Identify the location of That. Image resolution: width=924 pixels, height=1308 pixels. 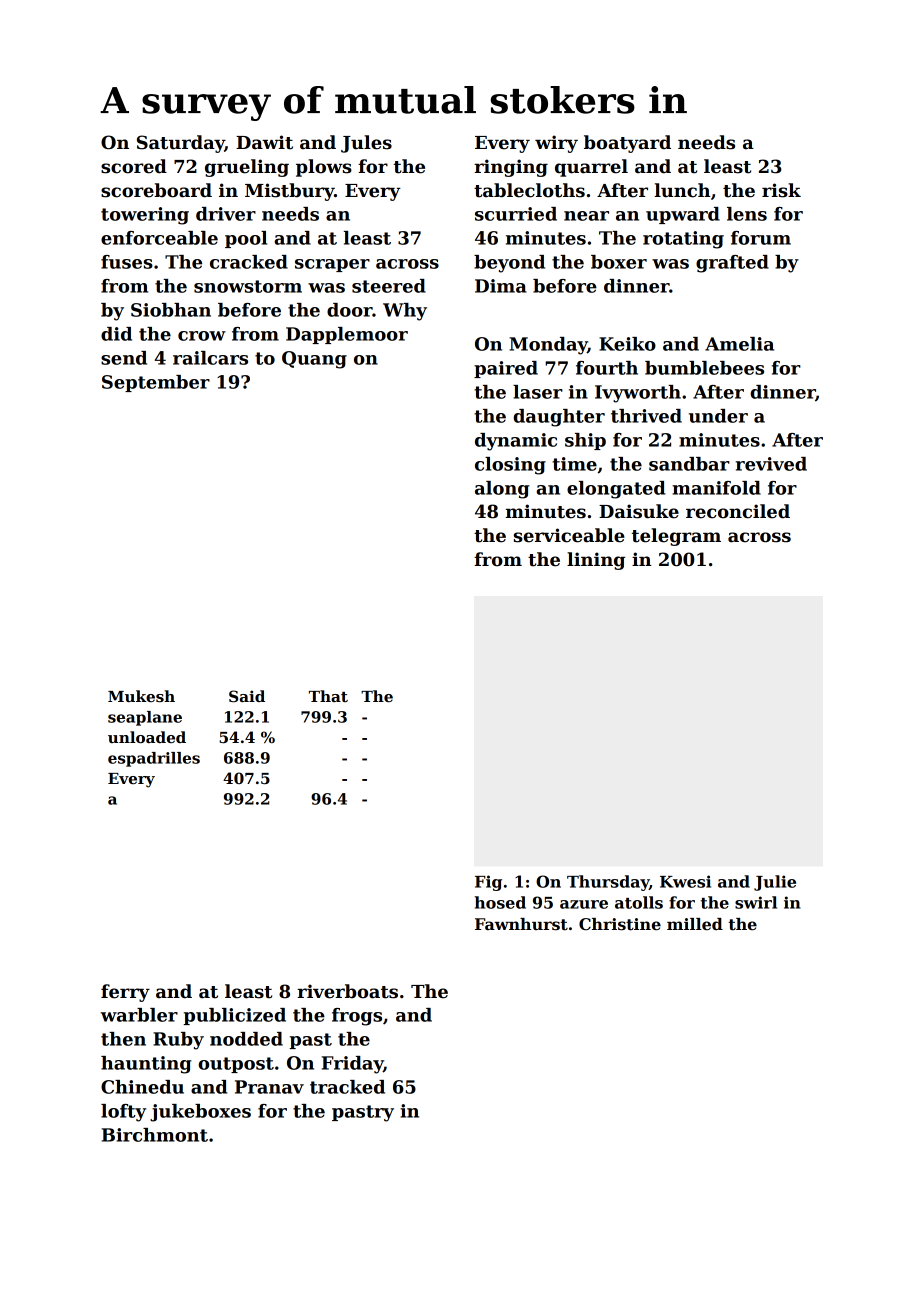
(328, 696).
